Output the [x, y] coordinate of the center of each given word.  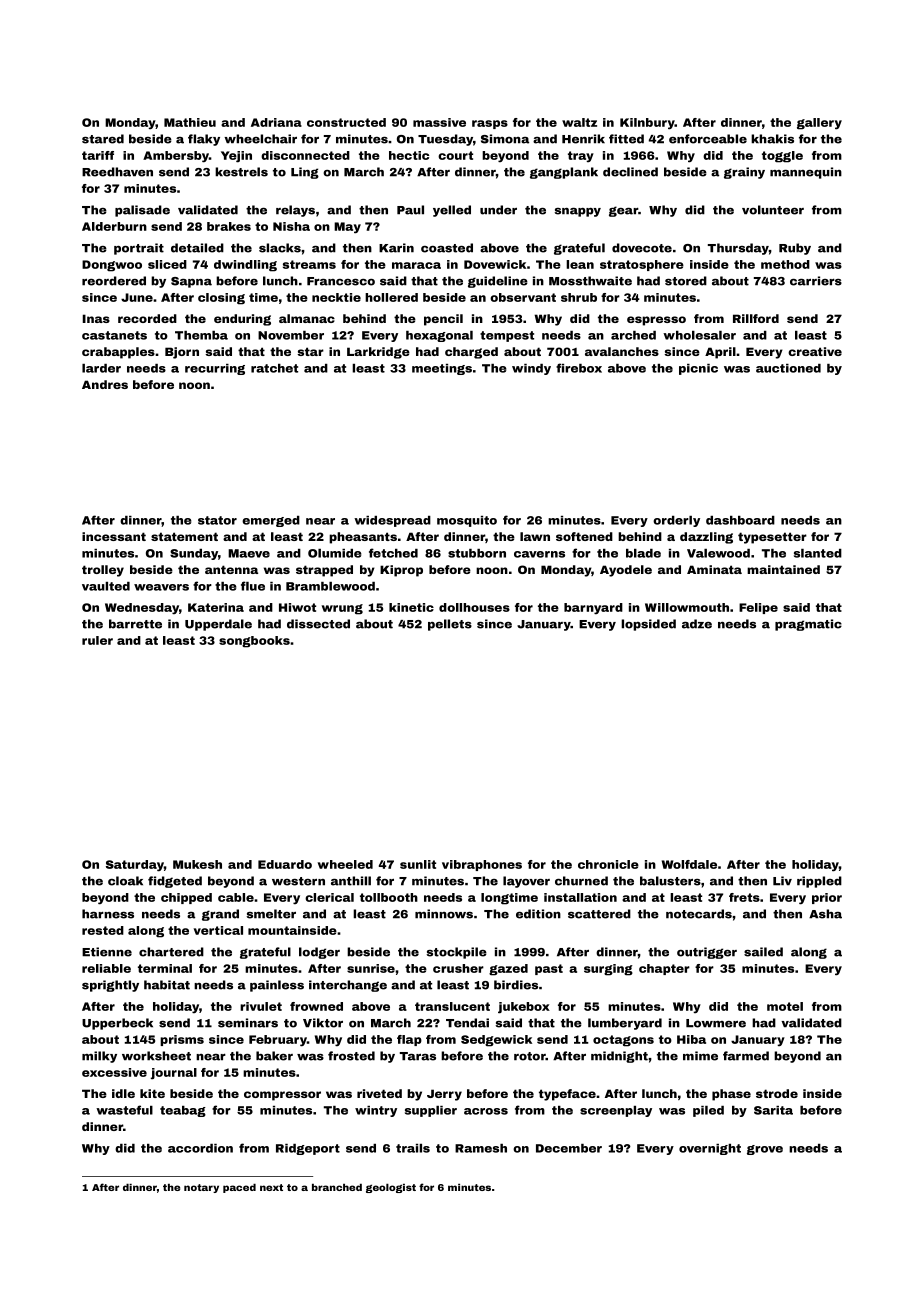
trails [413, 1148]
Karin [396, 248]
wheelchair [260, 139]
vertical [218, 930]
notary [201, 1188]
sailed [763, 952]
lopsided [648, 625]
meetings [442, 369]
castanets [114, 335]
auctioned [788, 368]
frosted [351, 1056]
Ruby [795, 249]
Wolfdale [689, 864]
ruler [97, 640]
